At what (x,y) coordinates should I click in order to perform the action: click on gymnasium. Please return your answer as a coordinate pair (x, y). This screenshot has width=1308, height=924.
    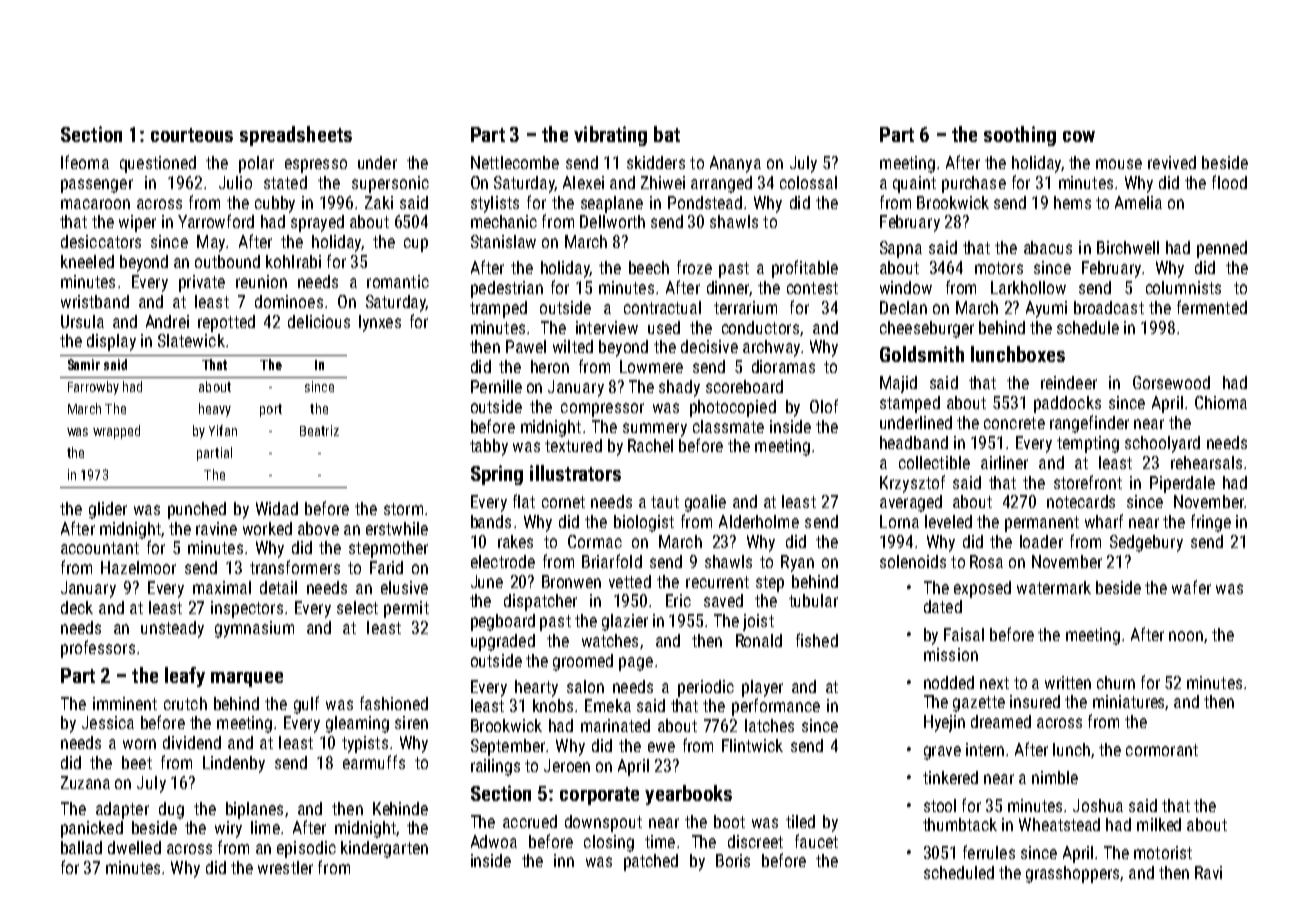
    Looking at the image, I should click on (254, 629).
